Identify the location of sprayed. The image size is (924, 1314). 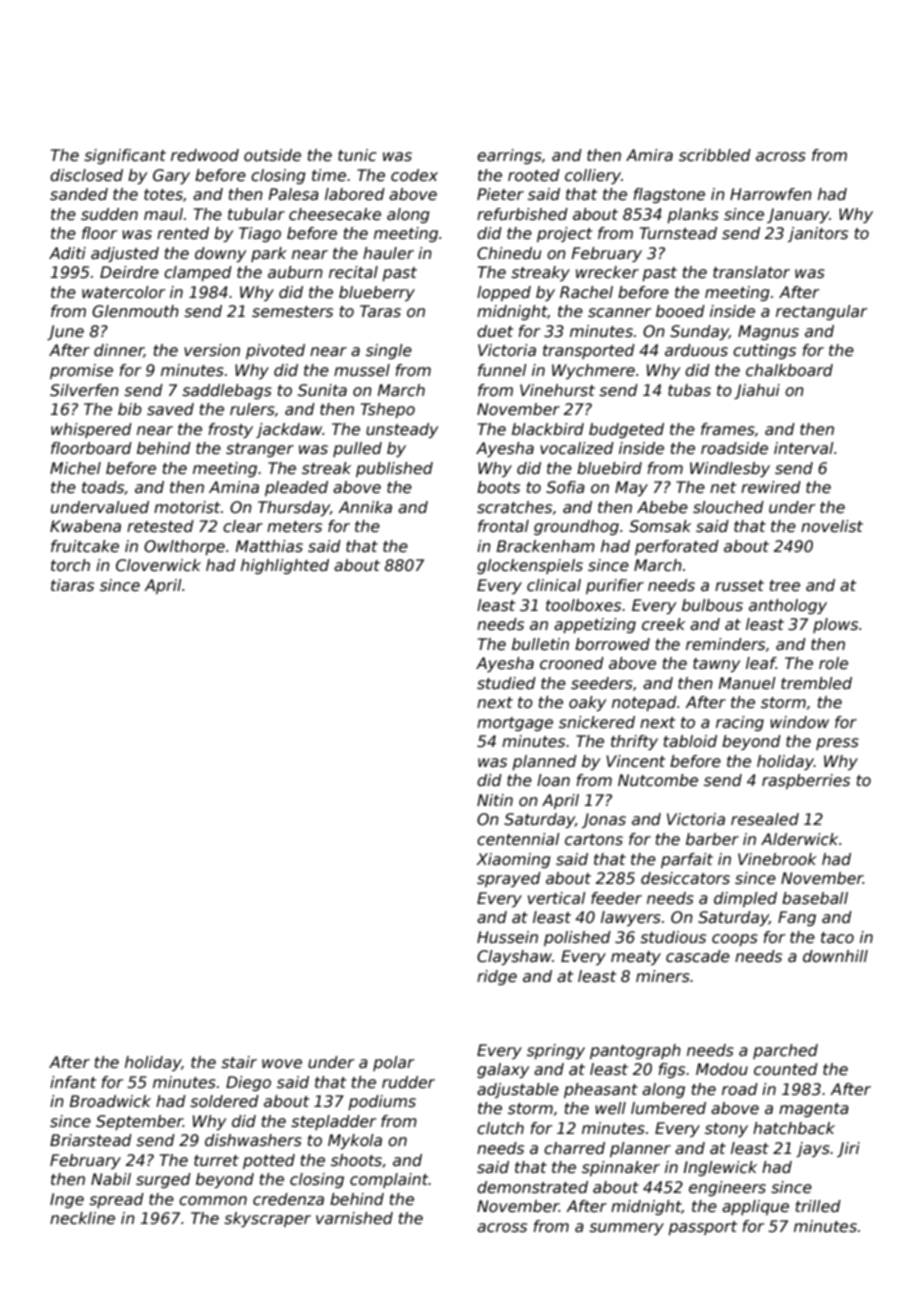
(509, 879).
